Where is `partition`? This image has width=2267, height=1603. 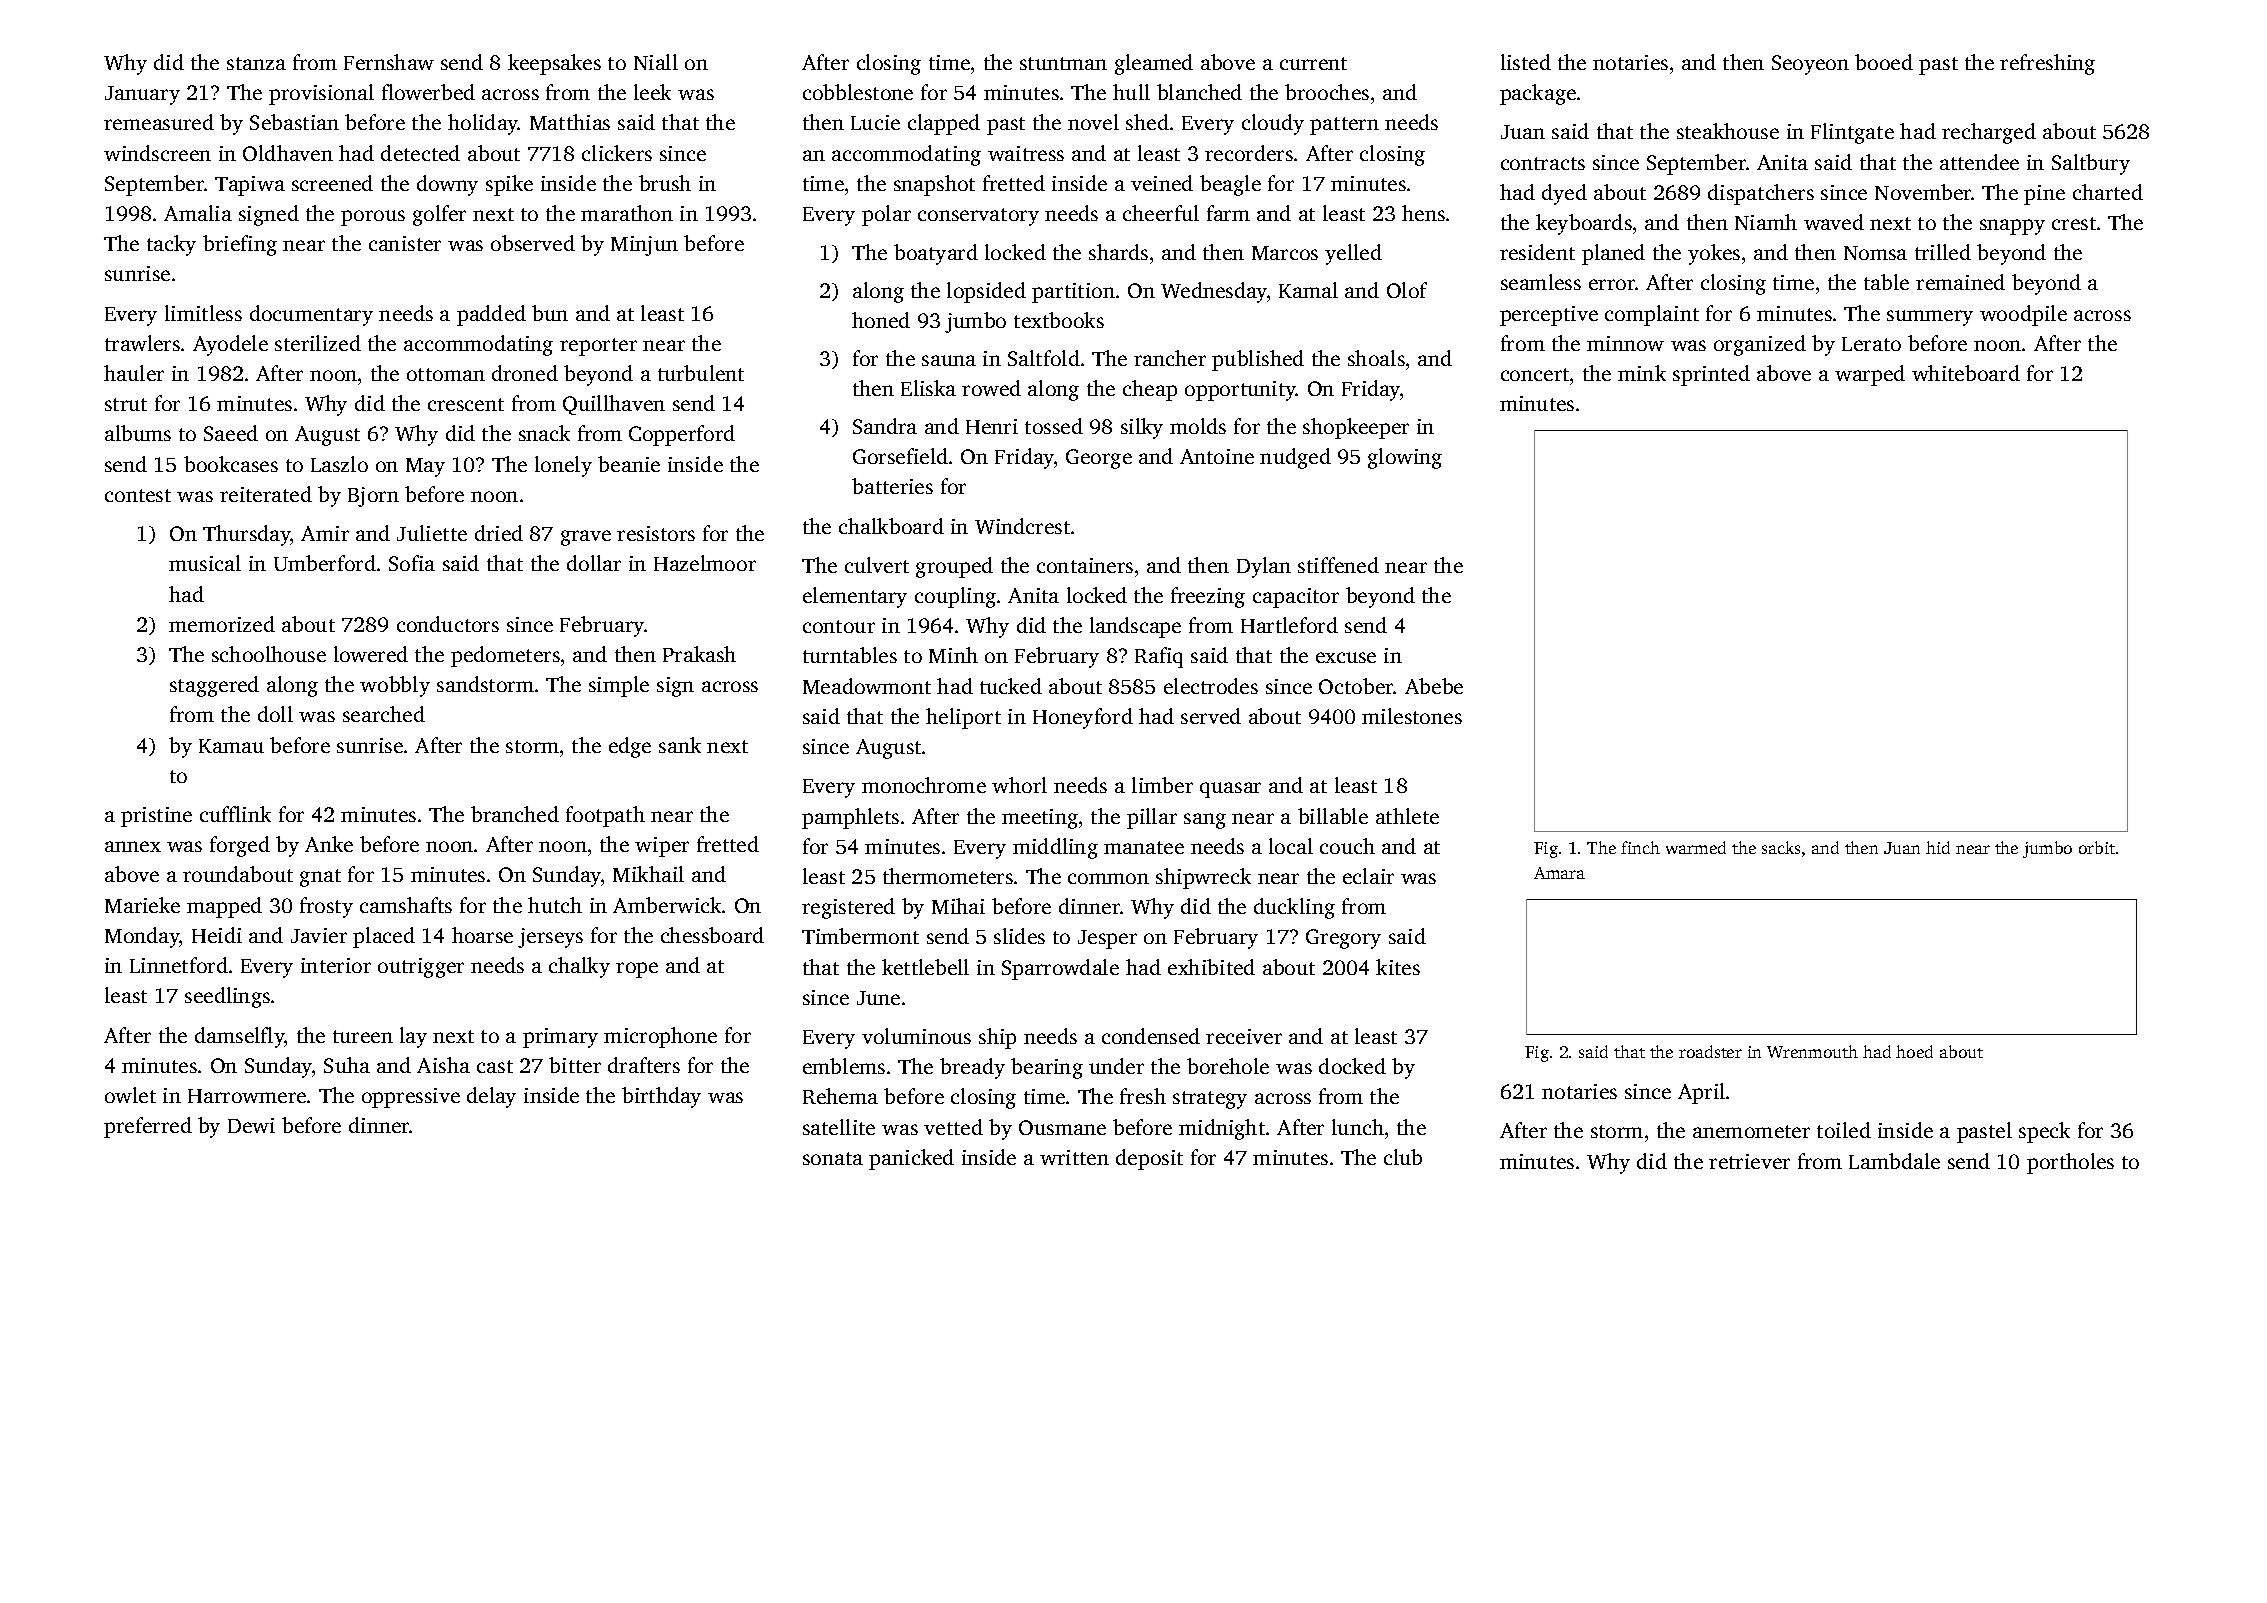
partition is located at coordinates (1073, 293).
